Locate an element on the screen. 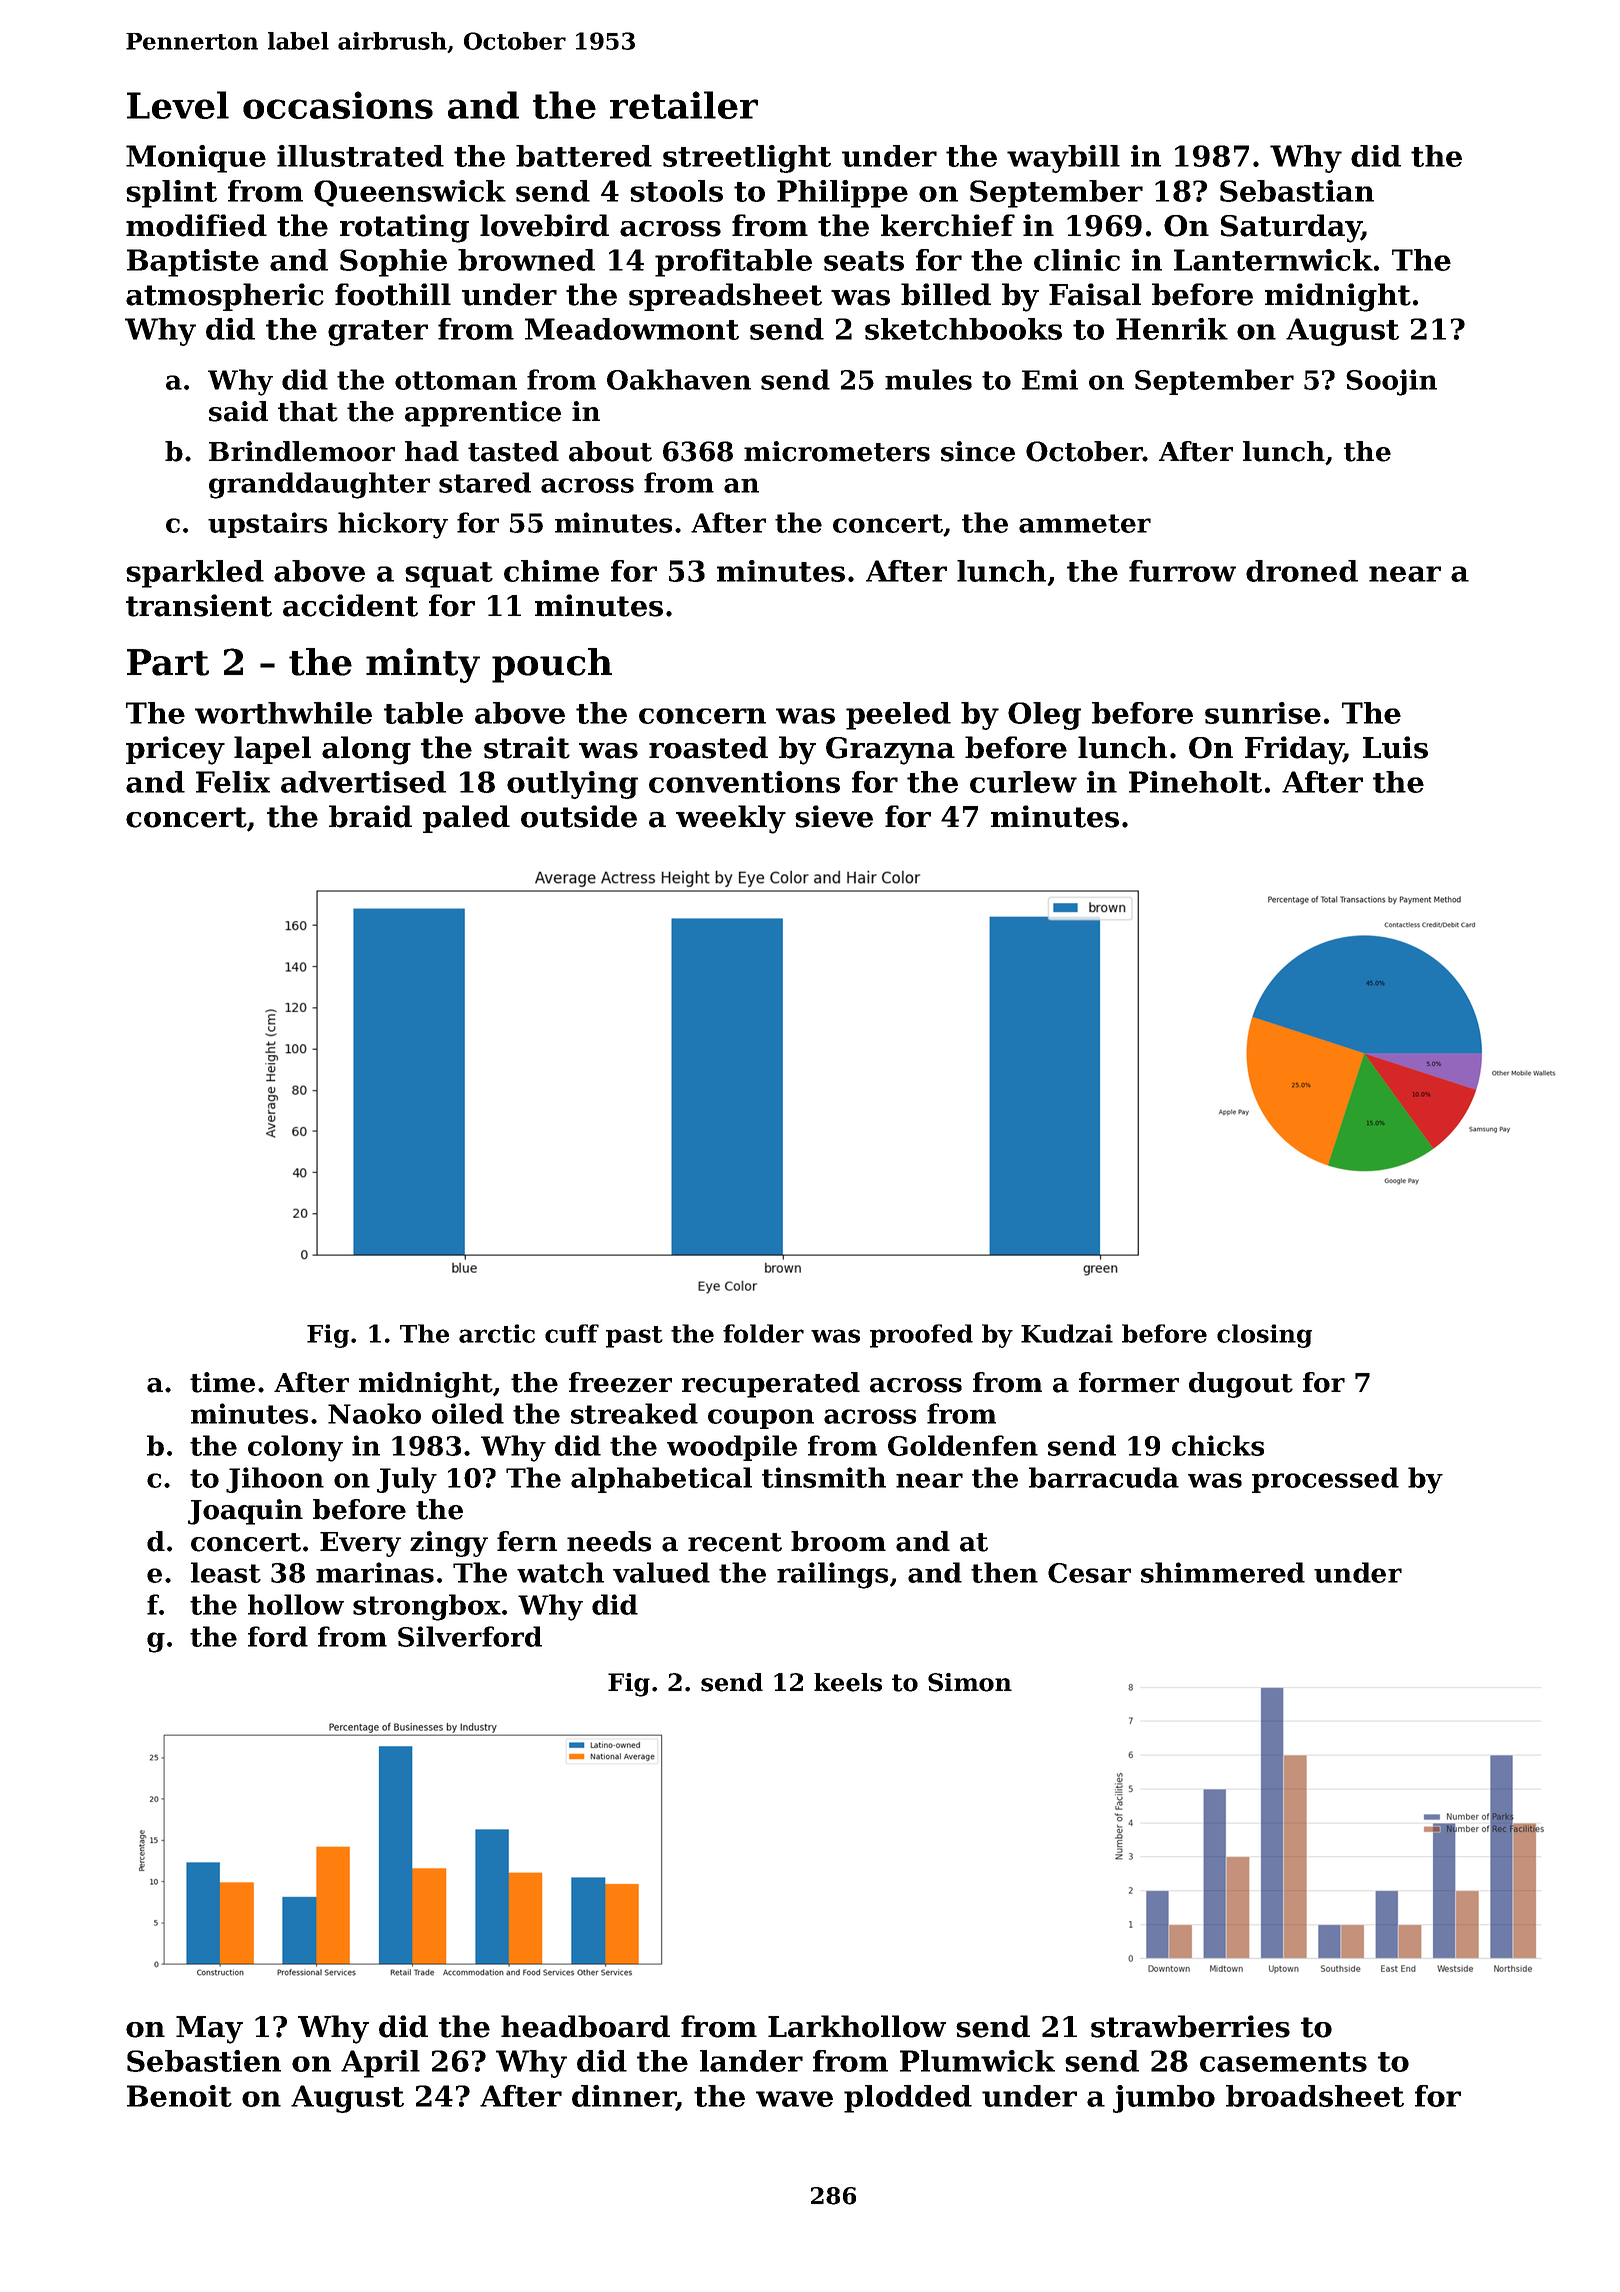 The height and width of the screenshot is (2292, 1620). strongbox is located at coordinates (427, 1607).
